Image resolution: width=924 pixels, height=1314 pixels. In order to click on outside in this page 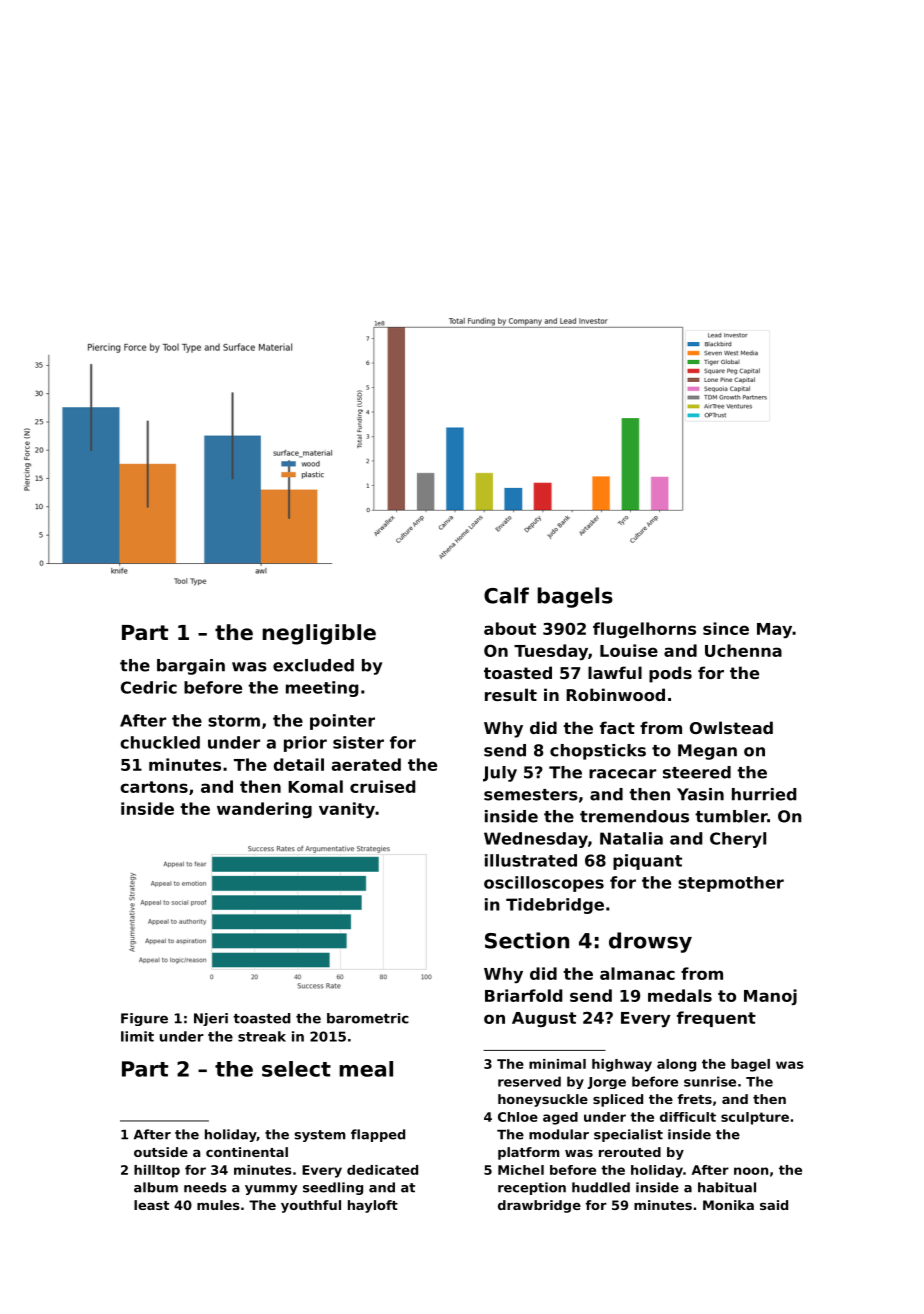, I will do `click(161, 1152)`.
